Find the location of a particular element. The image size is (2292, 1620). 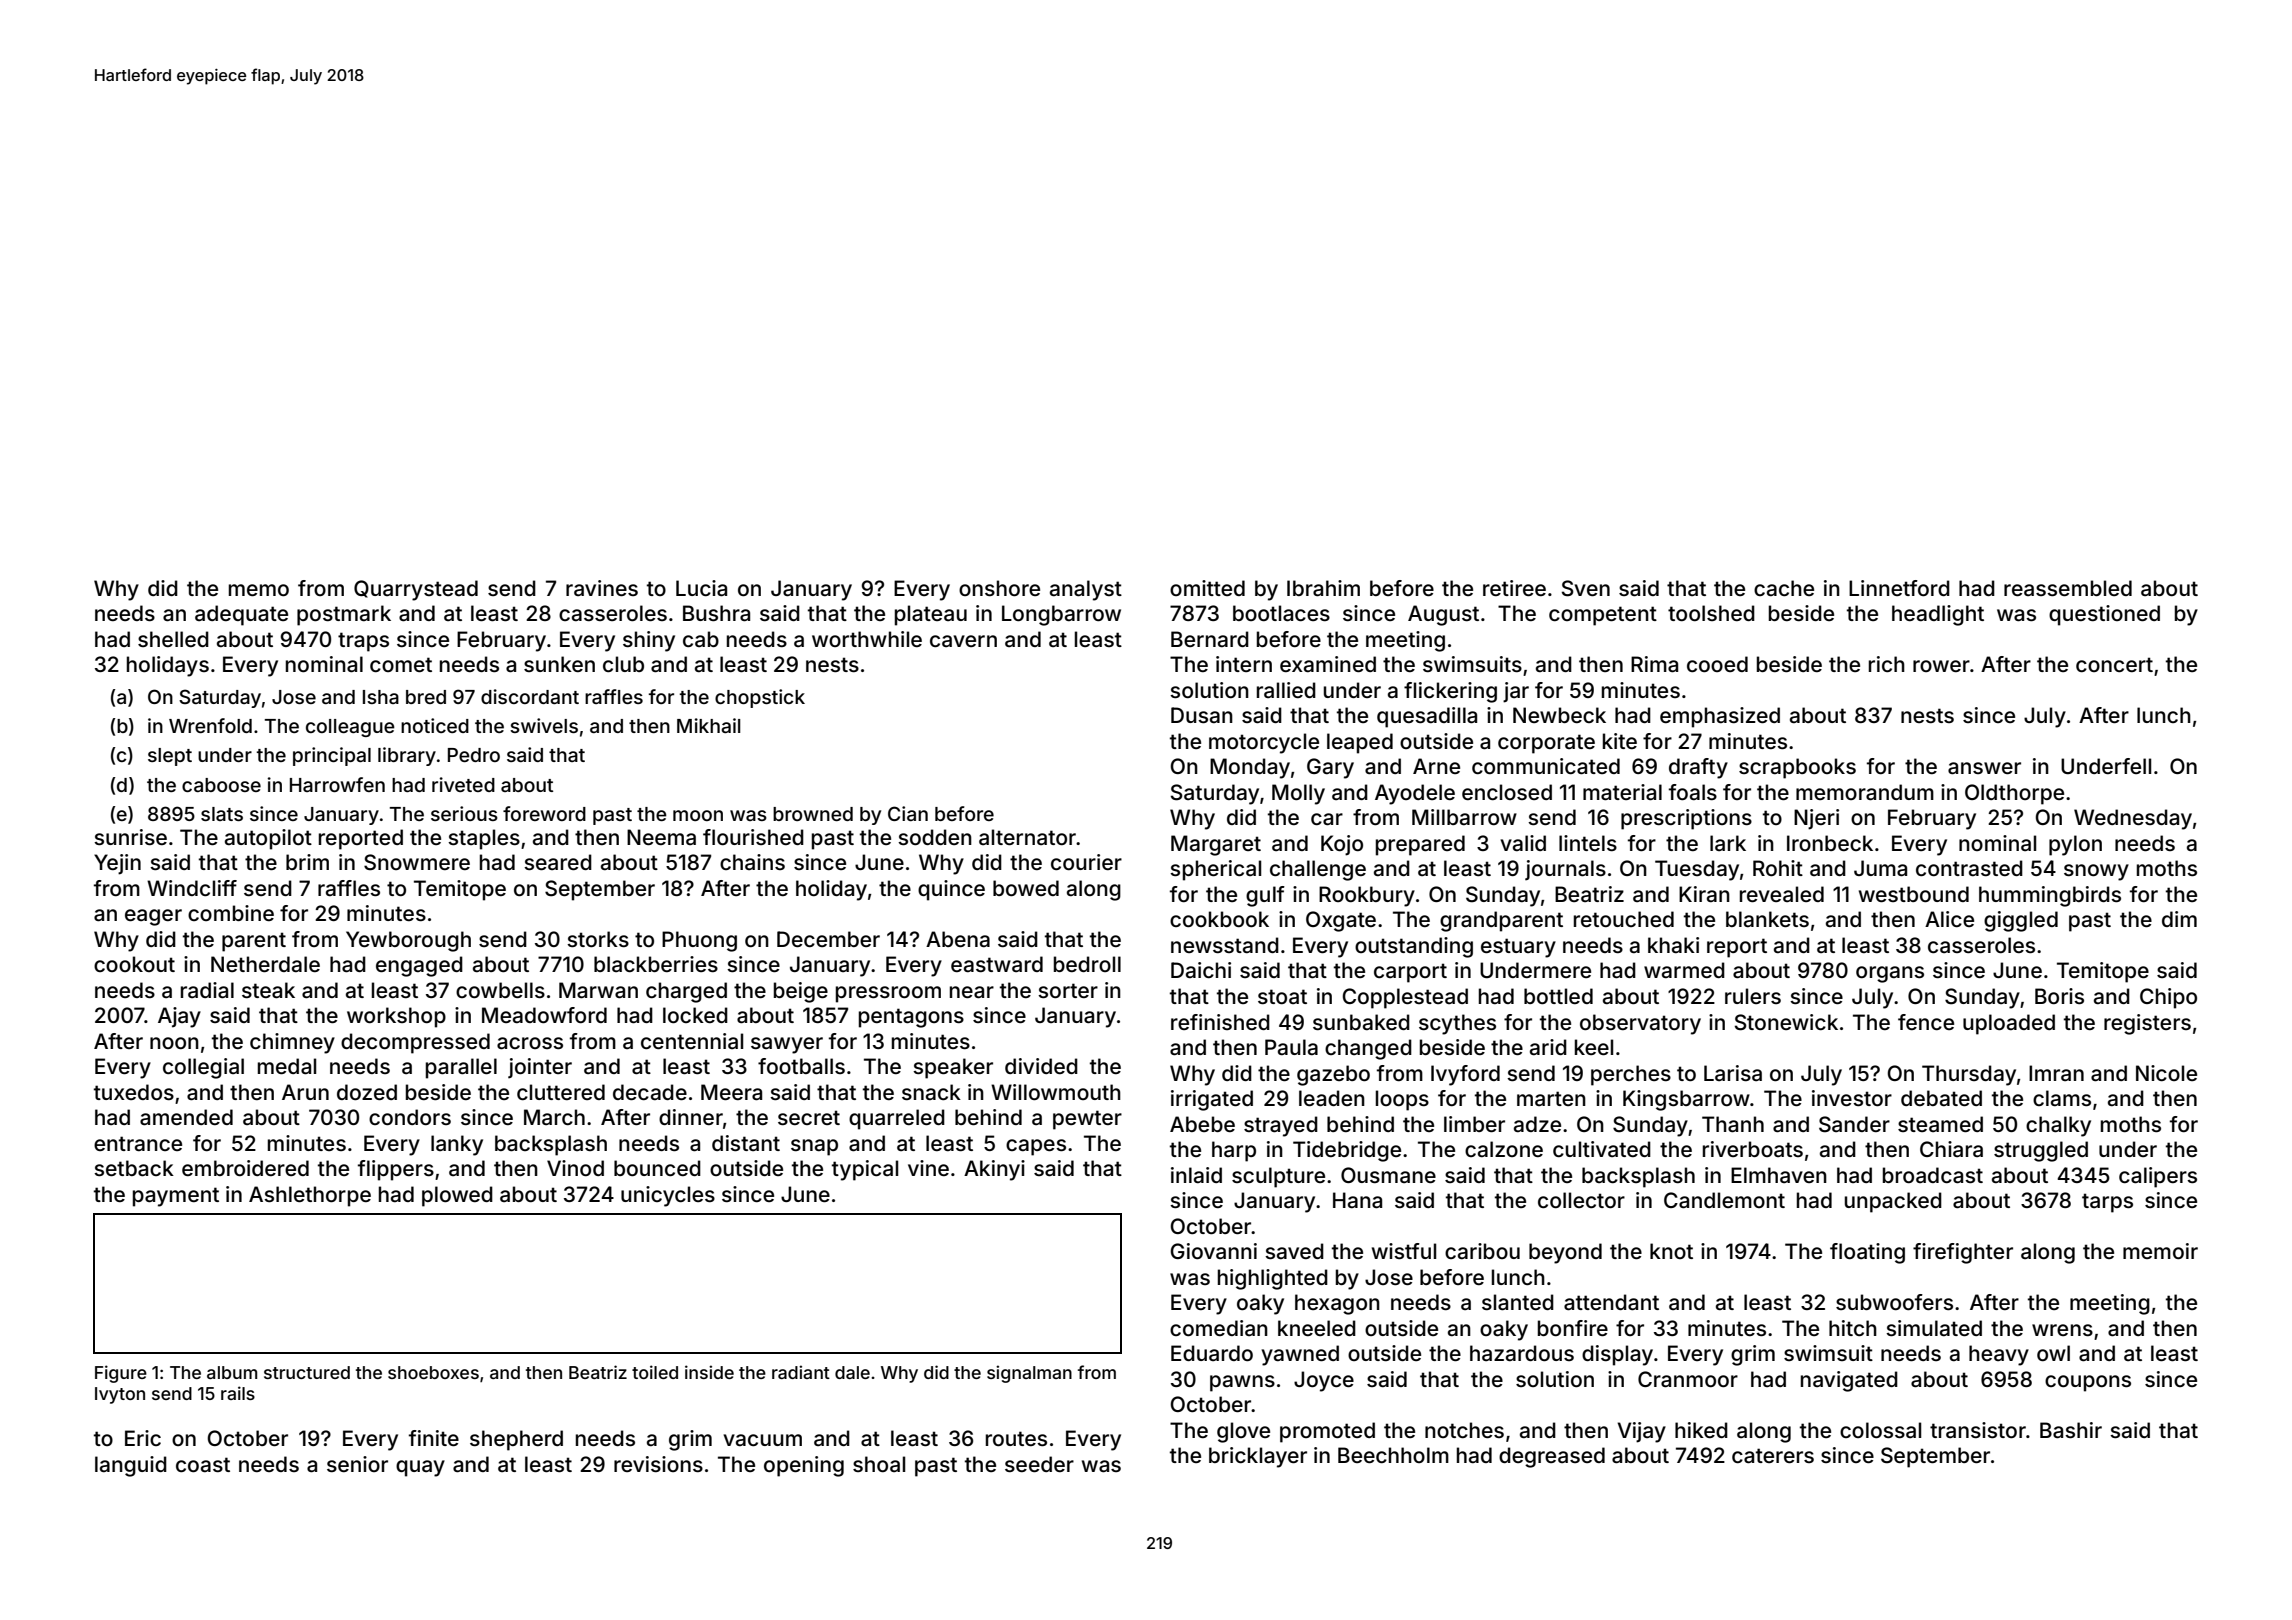

Dusan is located at coordinates (1202, 715).
